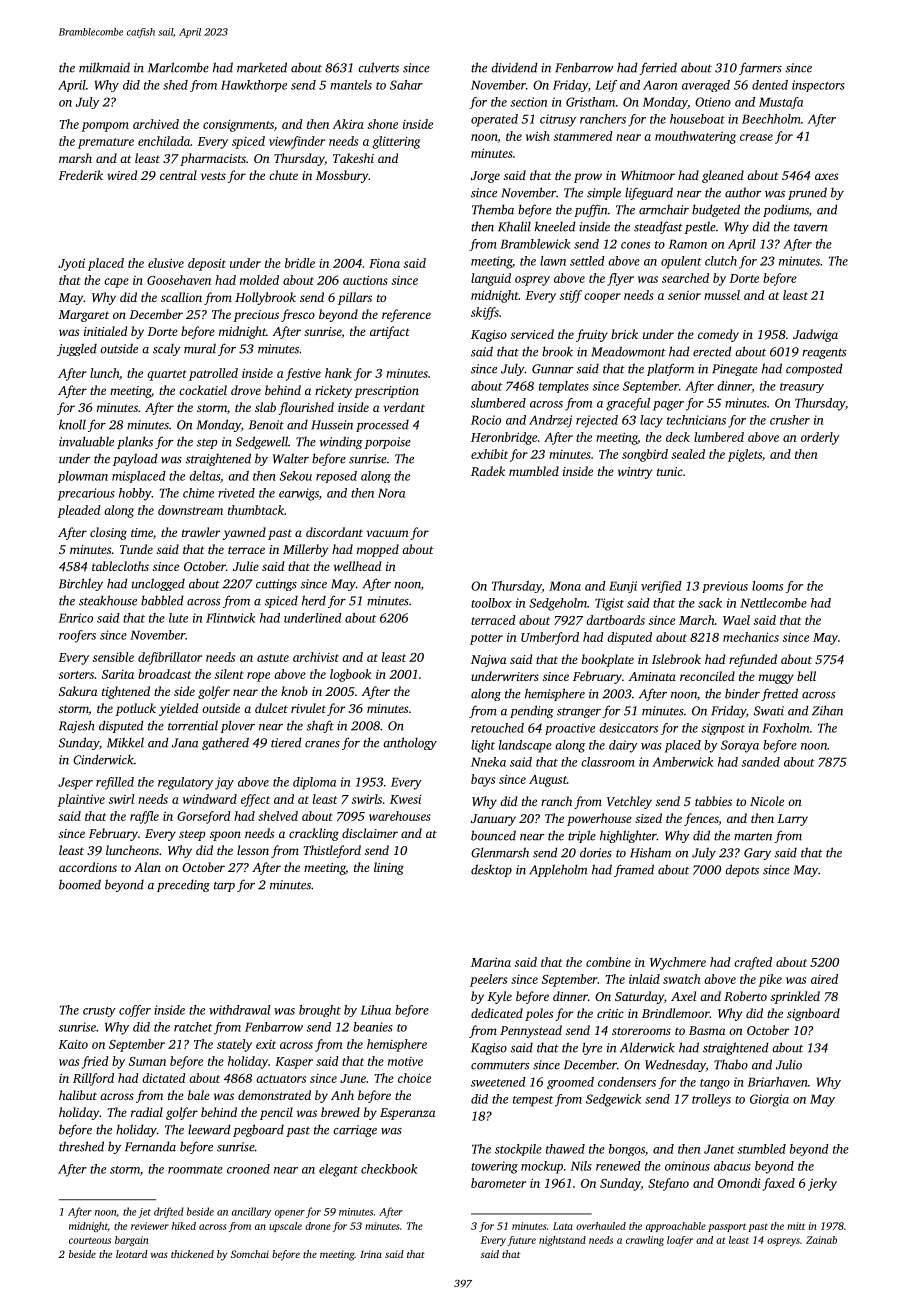  What do you see at coordinates (563, 1226) in the image?
I see `Lata` at bounding box center [563, 1226].
